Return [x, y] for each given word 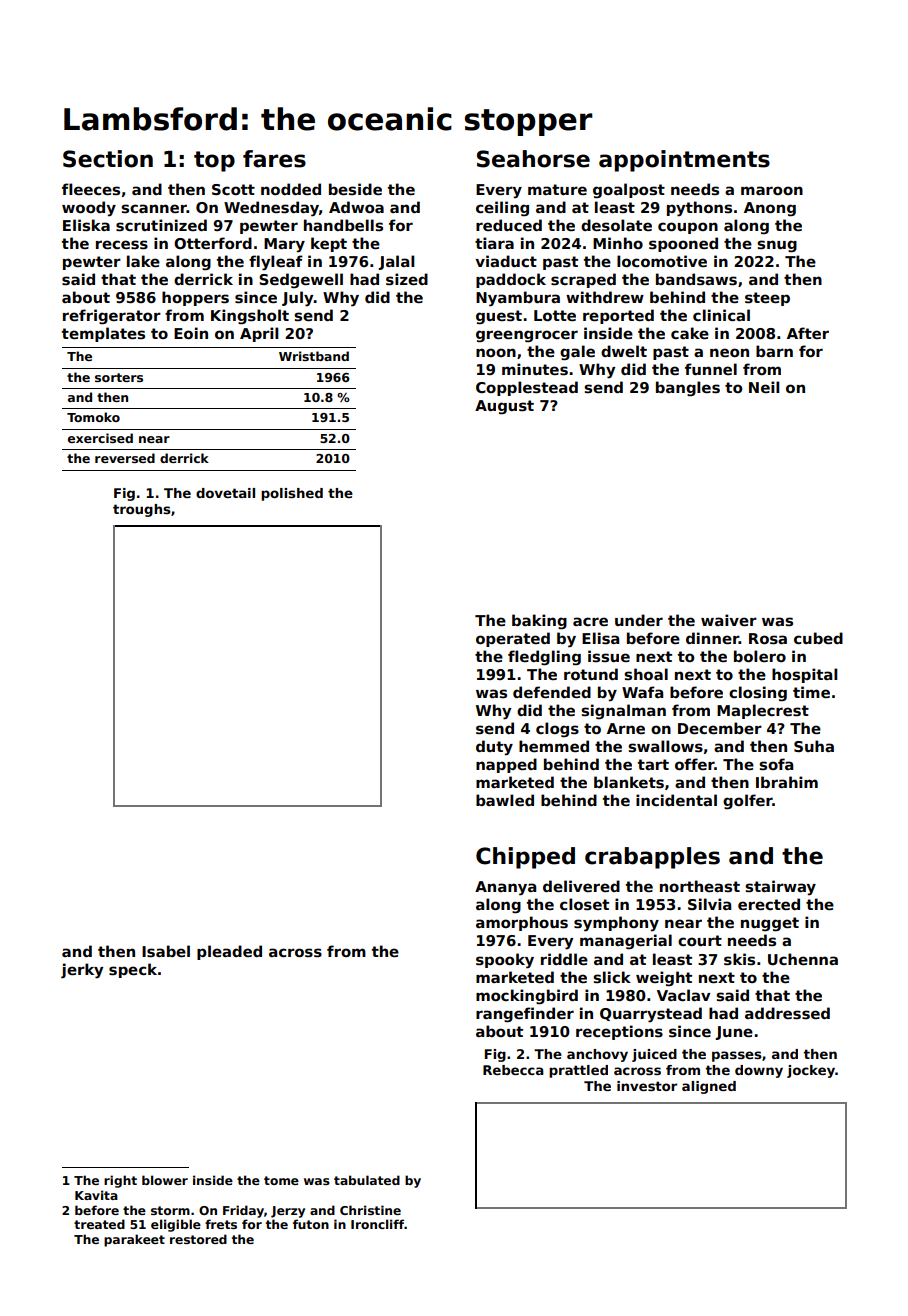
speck [133, 970]
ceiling [502, 208]
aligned [709, 1087]
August [504, 407]
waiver [729, 620]
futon [311, 1224]
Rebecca [513, 1070]
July [297, 299]
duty [494, 748]
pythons [699, 209]
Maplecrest [763, 711]
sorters [119, 377]
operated [513, 639]
